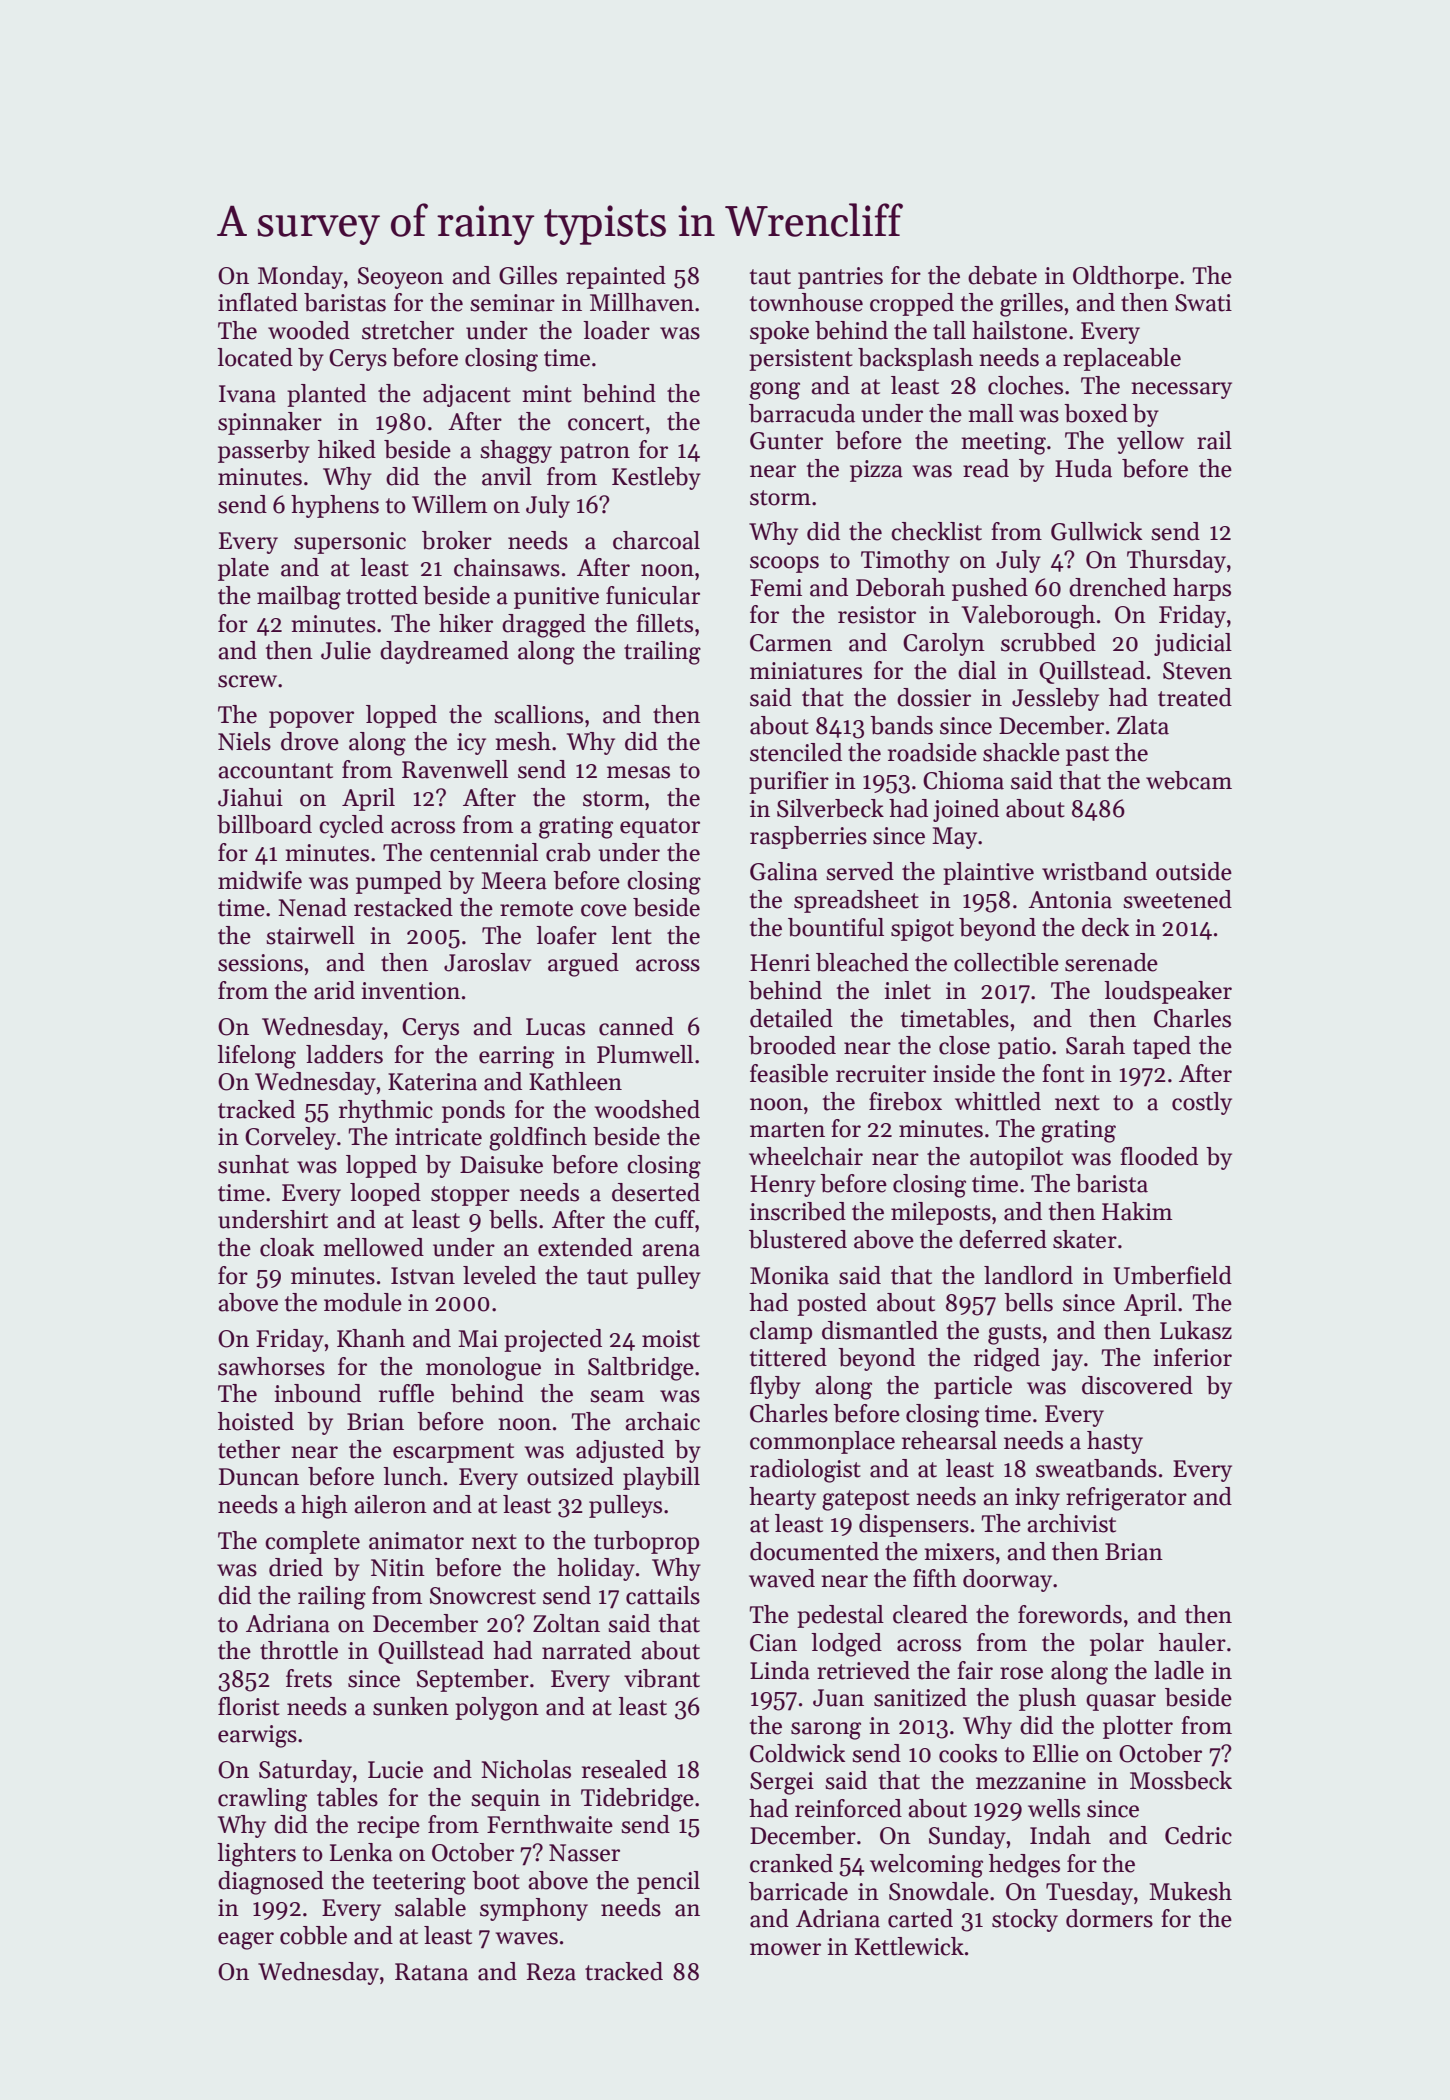 The height and width of the screenshot is (2100, 1450). What do you see at coordinates (1203, 303) in the screenshot?
I see `Swati` at bounding box center [1203, 303].
